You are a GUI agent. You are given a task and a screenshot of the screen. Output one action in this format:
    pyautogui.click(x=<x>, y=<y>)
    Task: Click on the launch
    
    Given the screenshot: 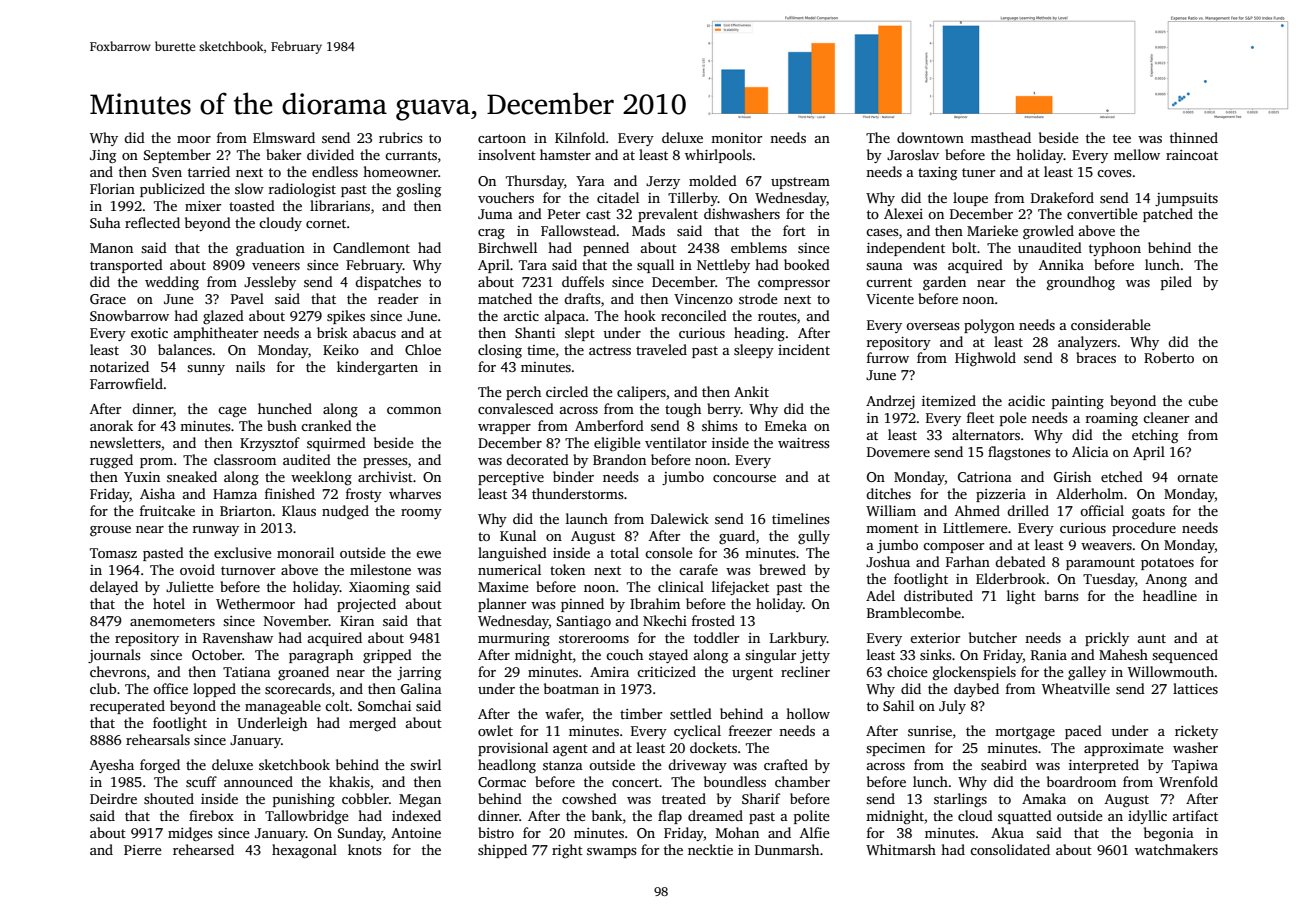 What is the action you would take?
    pyautogui.click(x=587, y=518)
